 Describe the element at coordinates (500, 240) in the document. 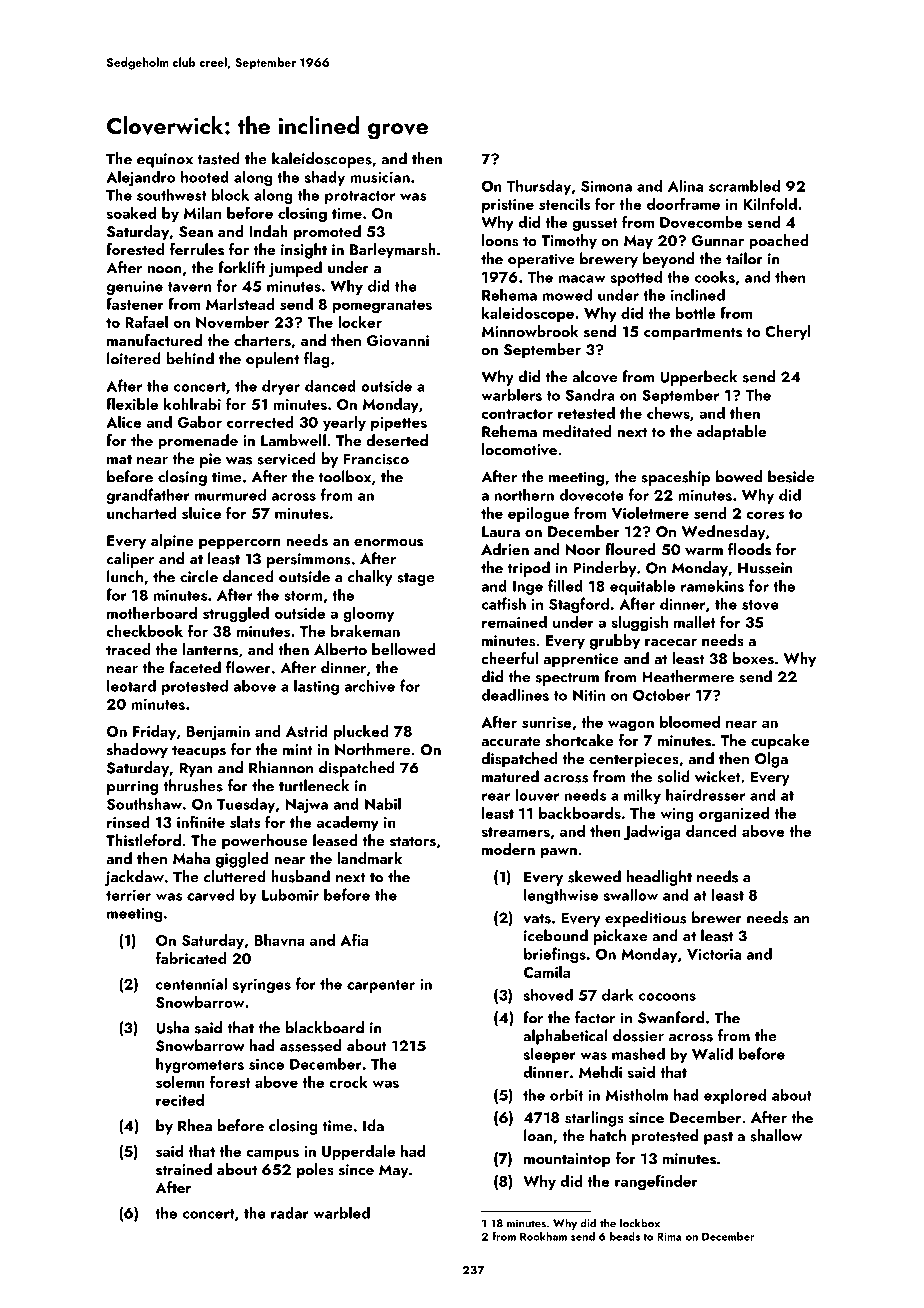

I see `loons` at that location.
